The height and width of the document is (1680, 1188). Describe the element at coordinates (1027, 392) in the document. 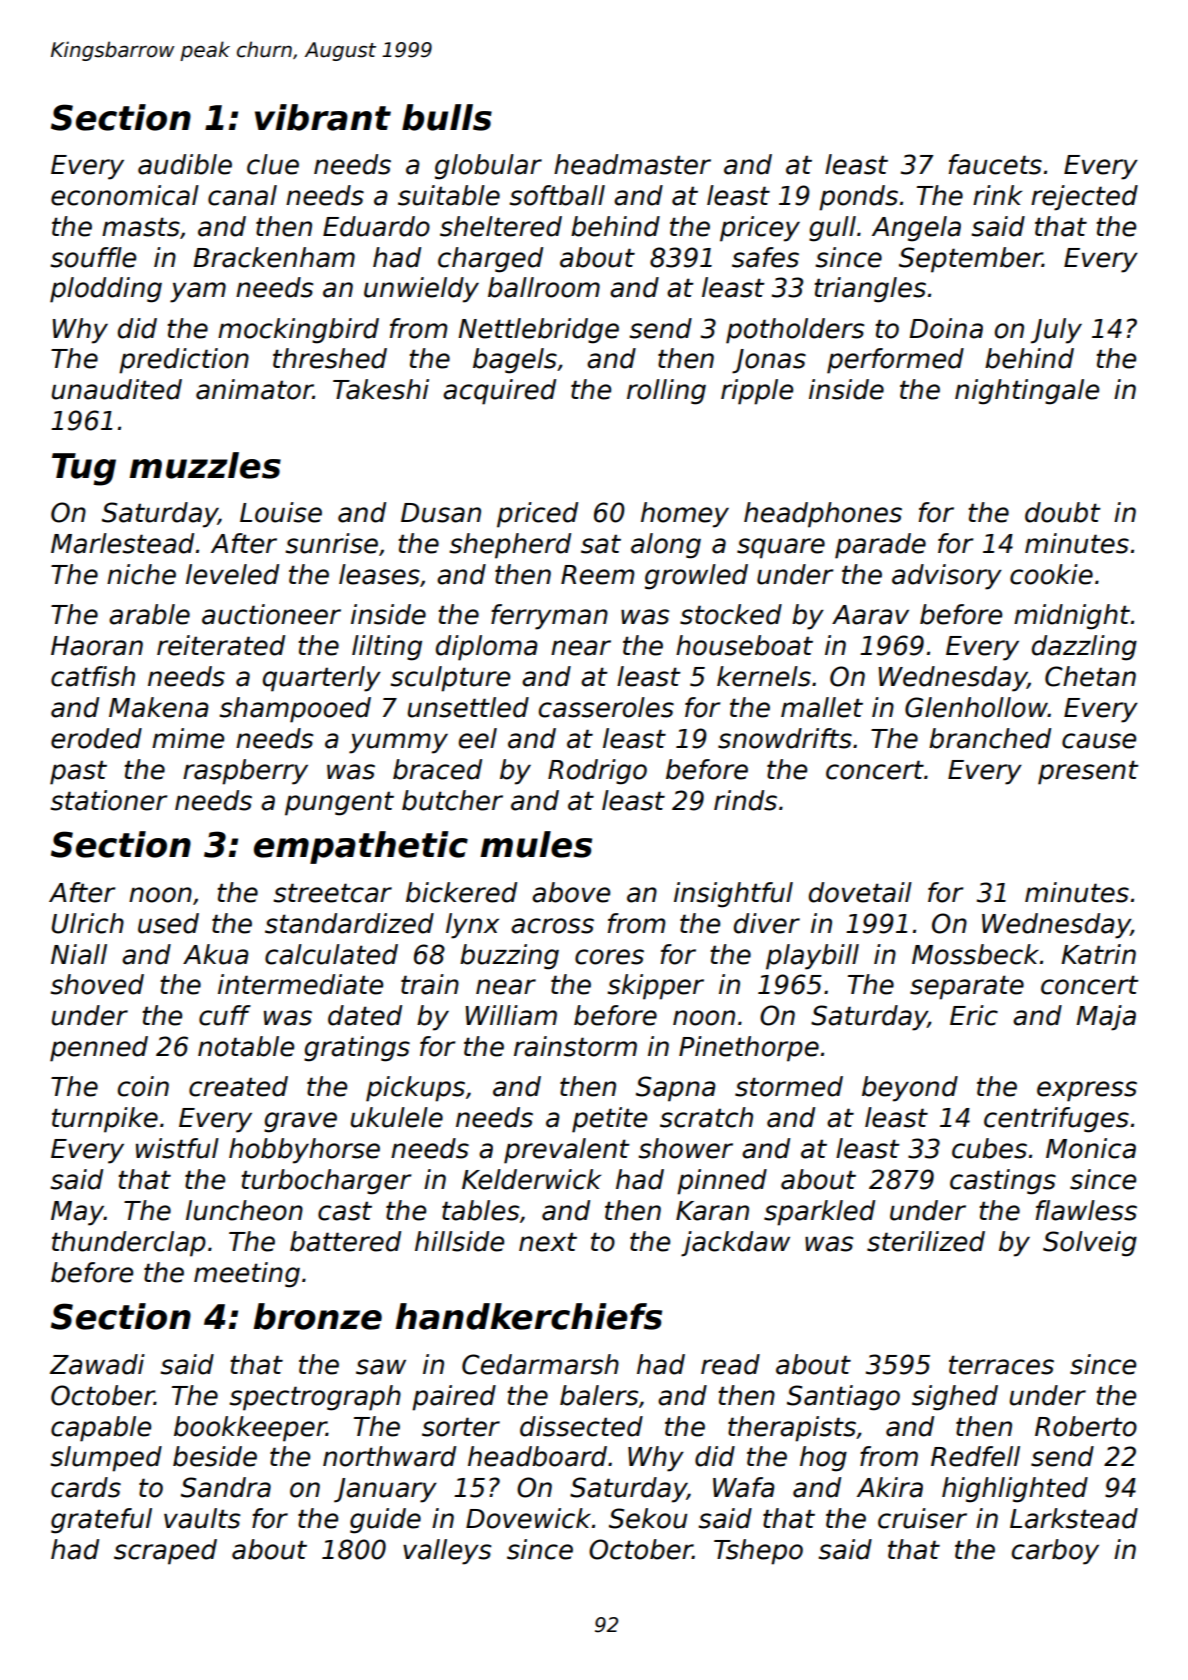

I see `nightingale` at that location.
